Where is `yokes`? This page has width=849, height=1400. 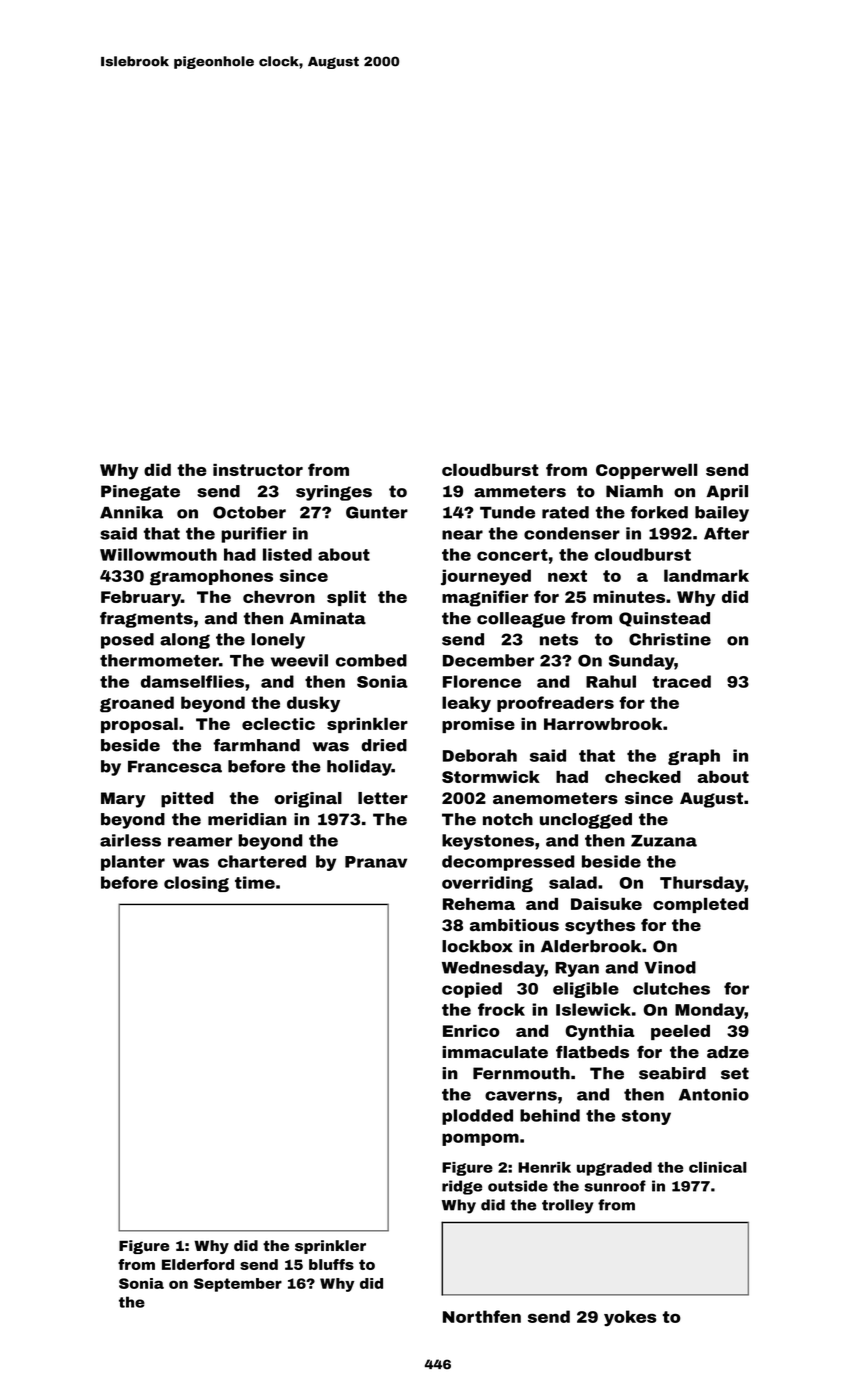
yokes is located at coordinates (630, 1318).
